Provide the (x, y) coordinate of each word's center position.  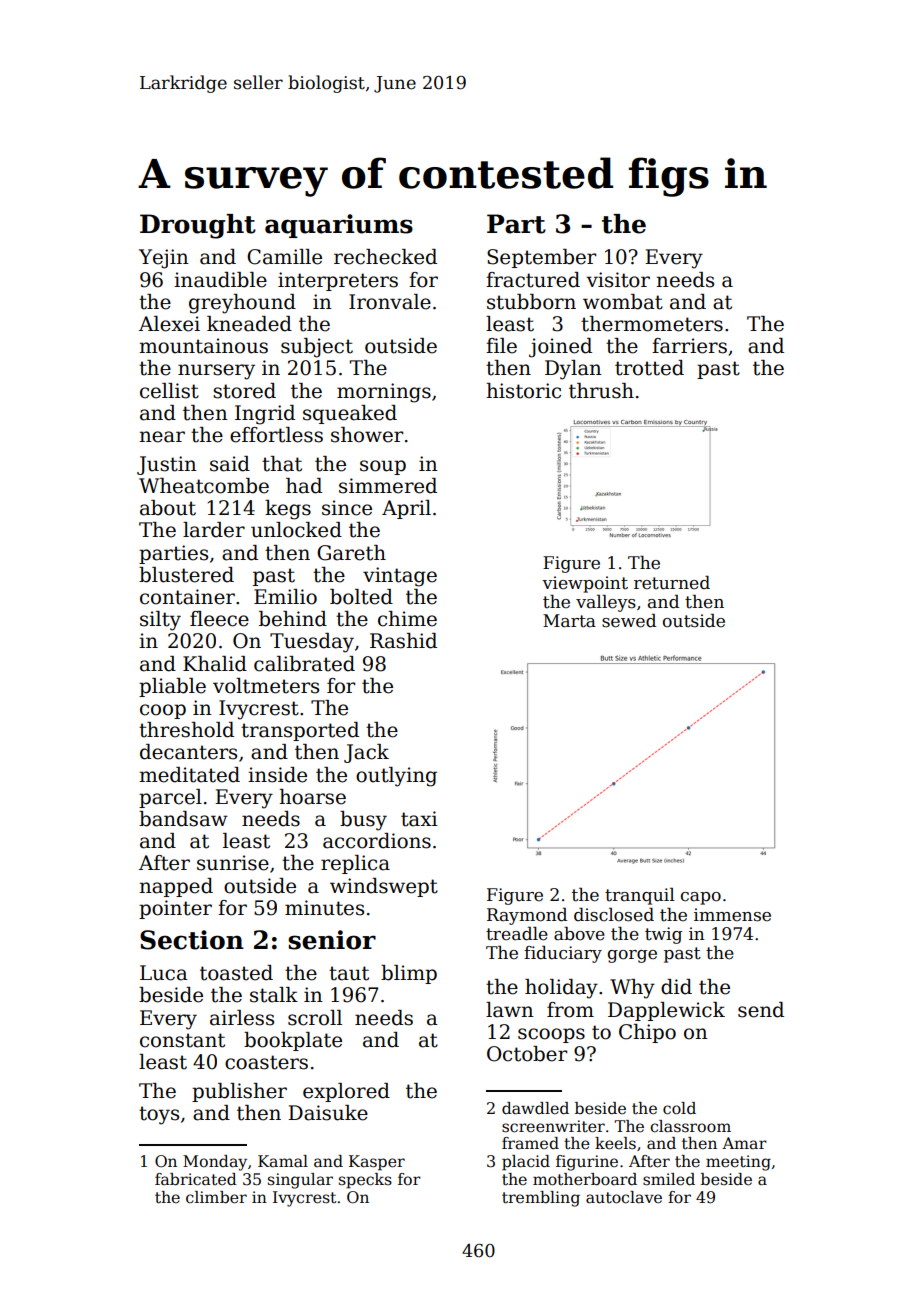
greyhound (242, 304)
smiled (669, 1179)
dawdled (535, 1108)
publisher (239, 1092)
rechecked (385, 257)
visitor (618, 280)
